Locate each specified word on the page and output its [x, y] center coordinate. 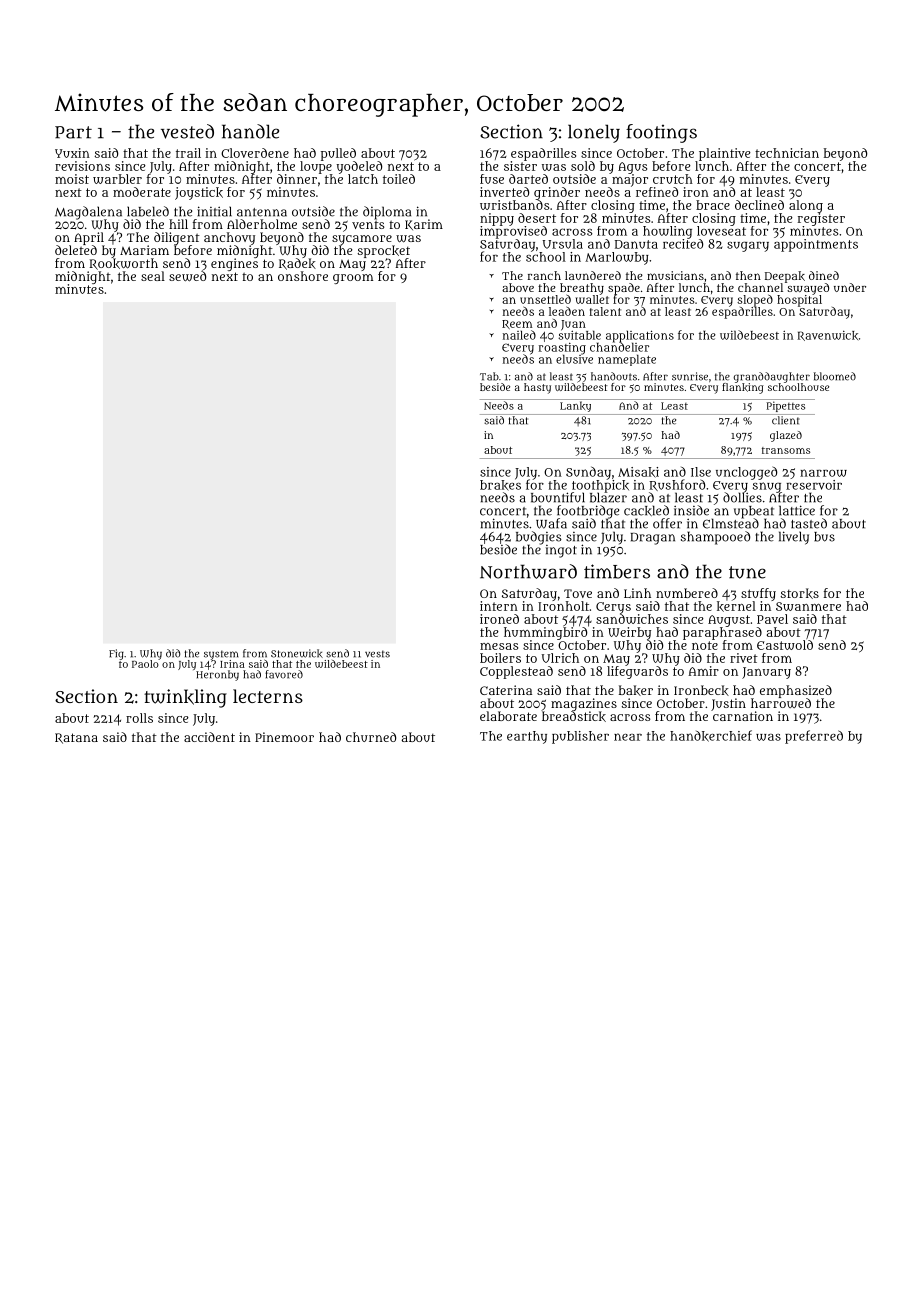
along [806, 206]
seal [153, 276]
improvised [513, 232]
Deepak [785, 277]
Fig [116, 654]
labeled [148, 211]
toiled [399, 179]
